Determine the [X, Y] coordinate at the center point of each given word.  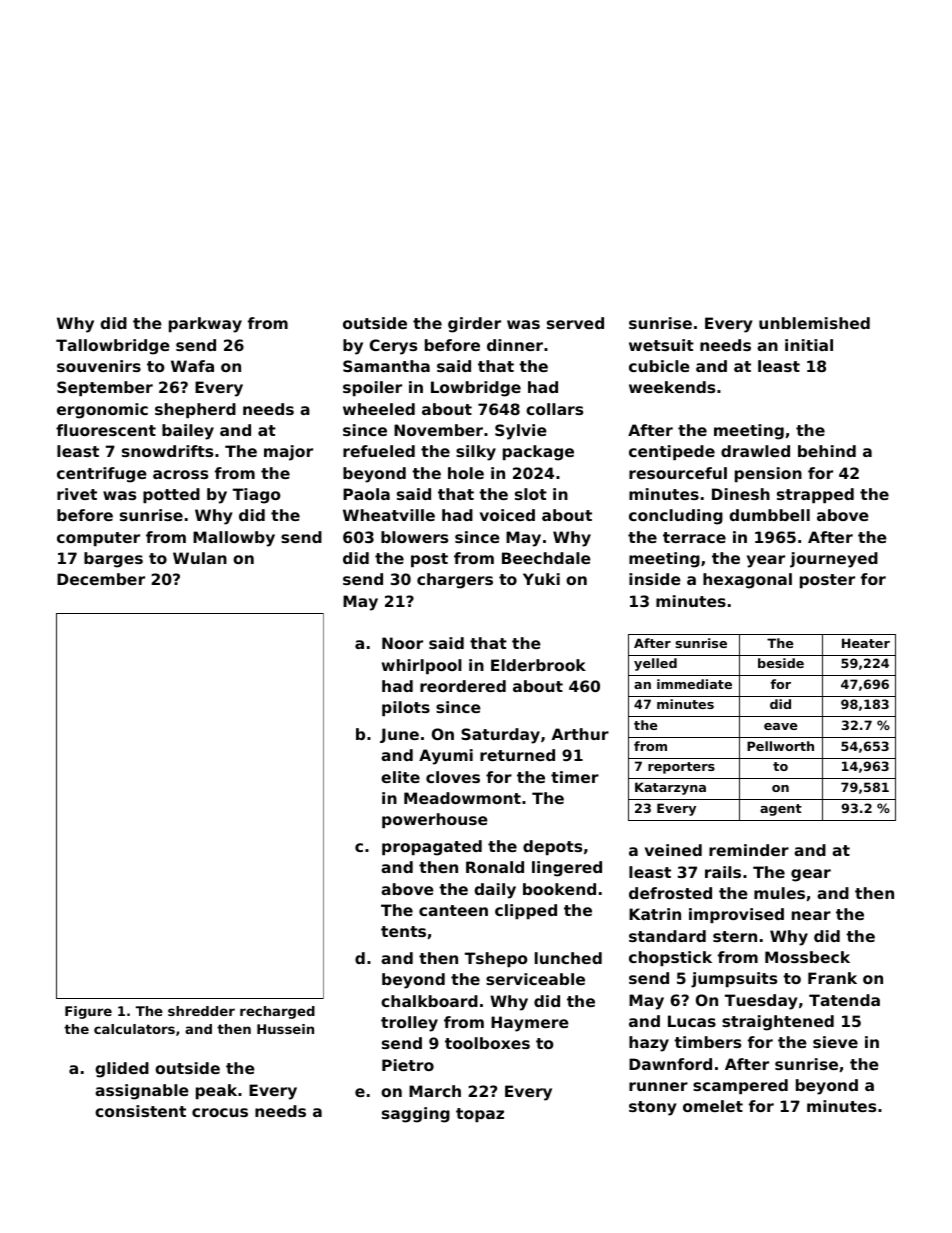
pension [768, 474]
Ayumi [446, 757]
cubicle [659, 366]
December [101, 579]
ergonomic [102, 411]
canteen [453, 910]
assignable [142, 1092]
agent [781, 810]
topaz [480, 1115]
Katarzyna [670, 788]
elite [400, 777]
